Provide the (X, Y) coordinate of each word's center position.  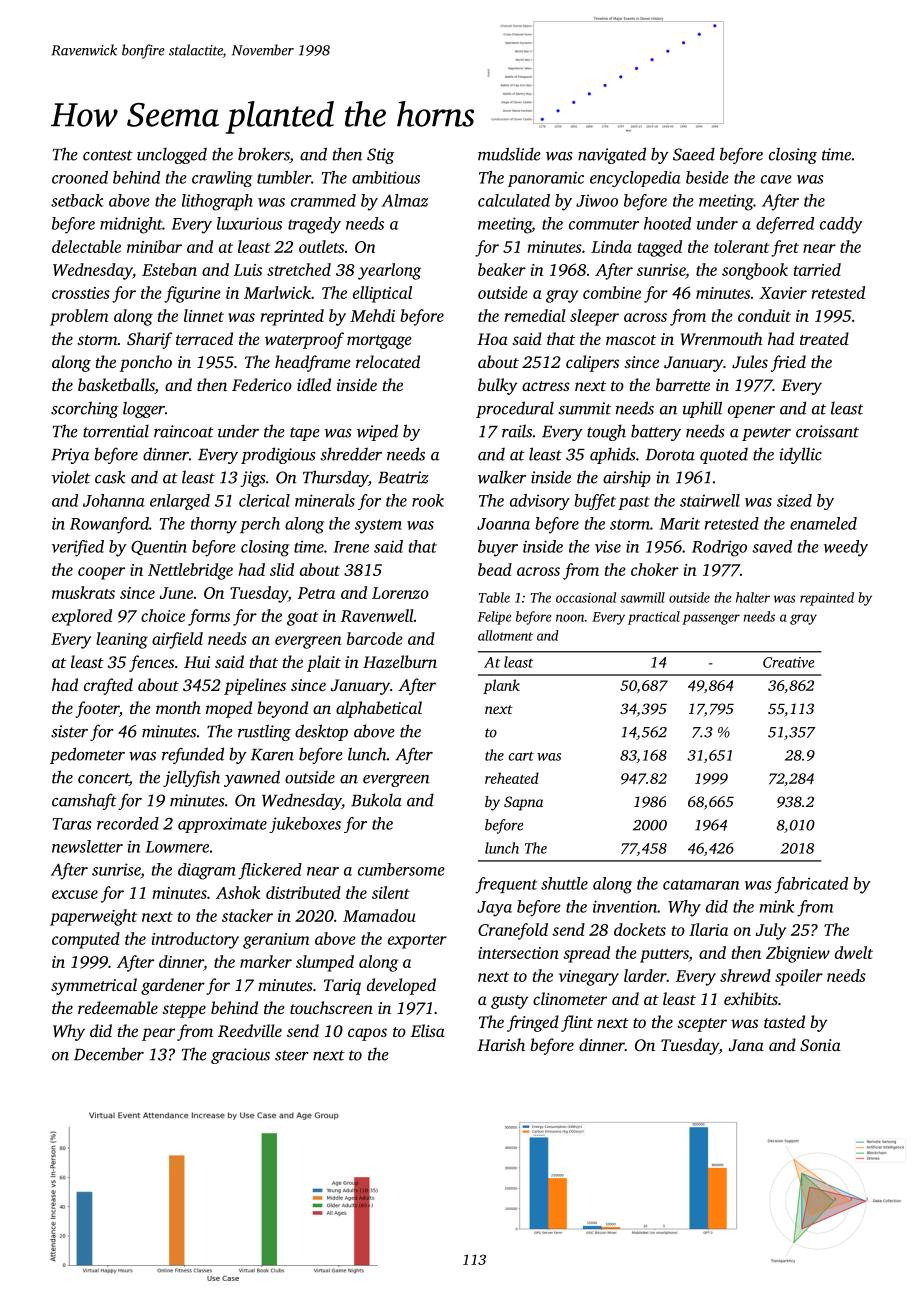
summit (585, 408)
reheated (512, 778)
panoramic (546, 179)
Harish (501, 1044)
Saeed (694, 154)
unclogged (172, 155)
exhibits (751, 998)
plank (501, 686)
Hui (197, 662)
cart (521, 756)
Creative (789, 662)
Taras (72, 824)
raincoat (184, 431)
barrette (683, 384)
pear (158, 1034)
